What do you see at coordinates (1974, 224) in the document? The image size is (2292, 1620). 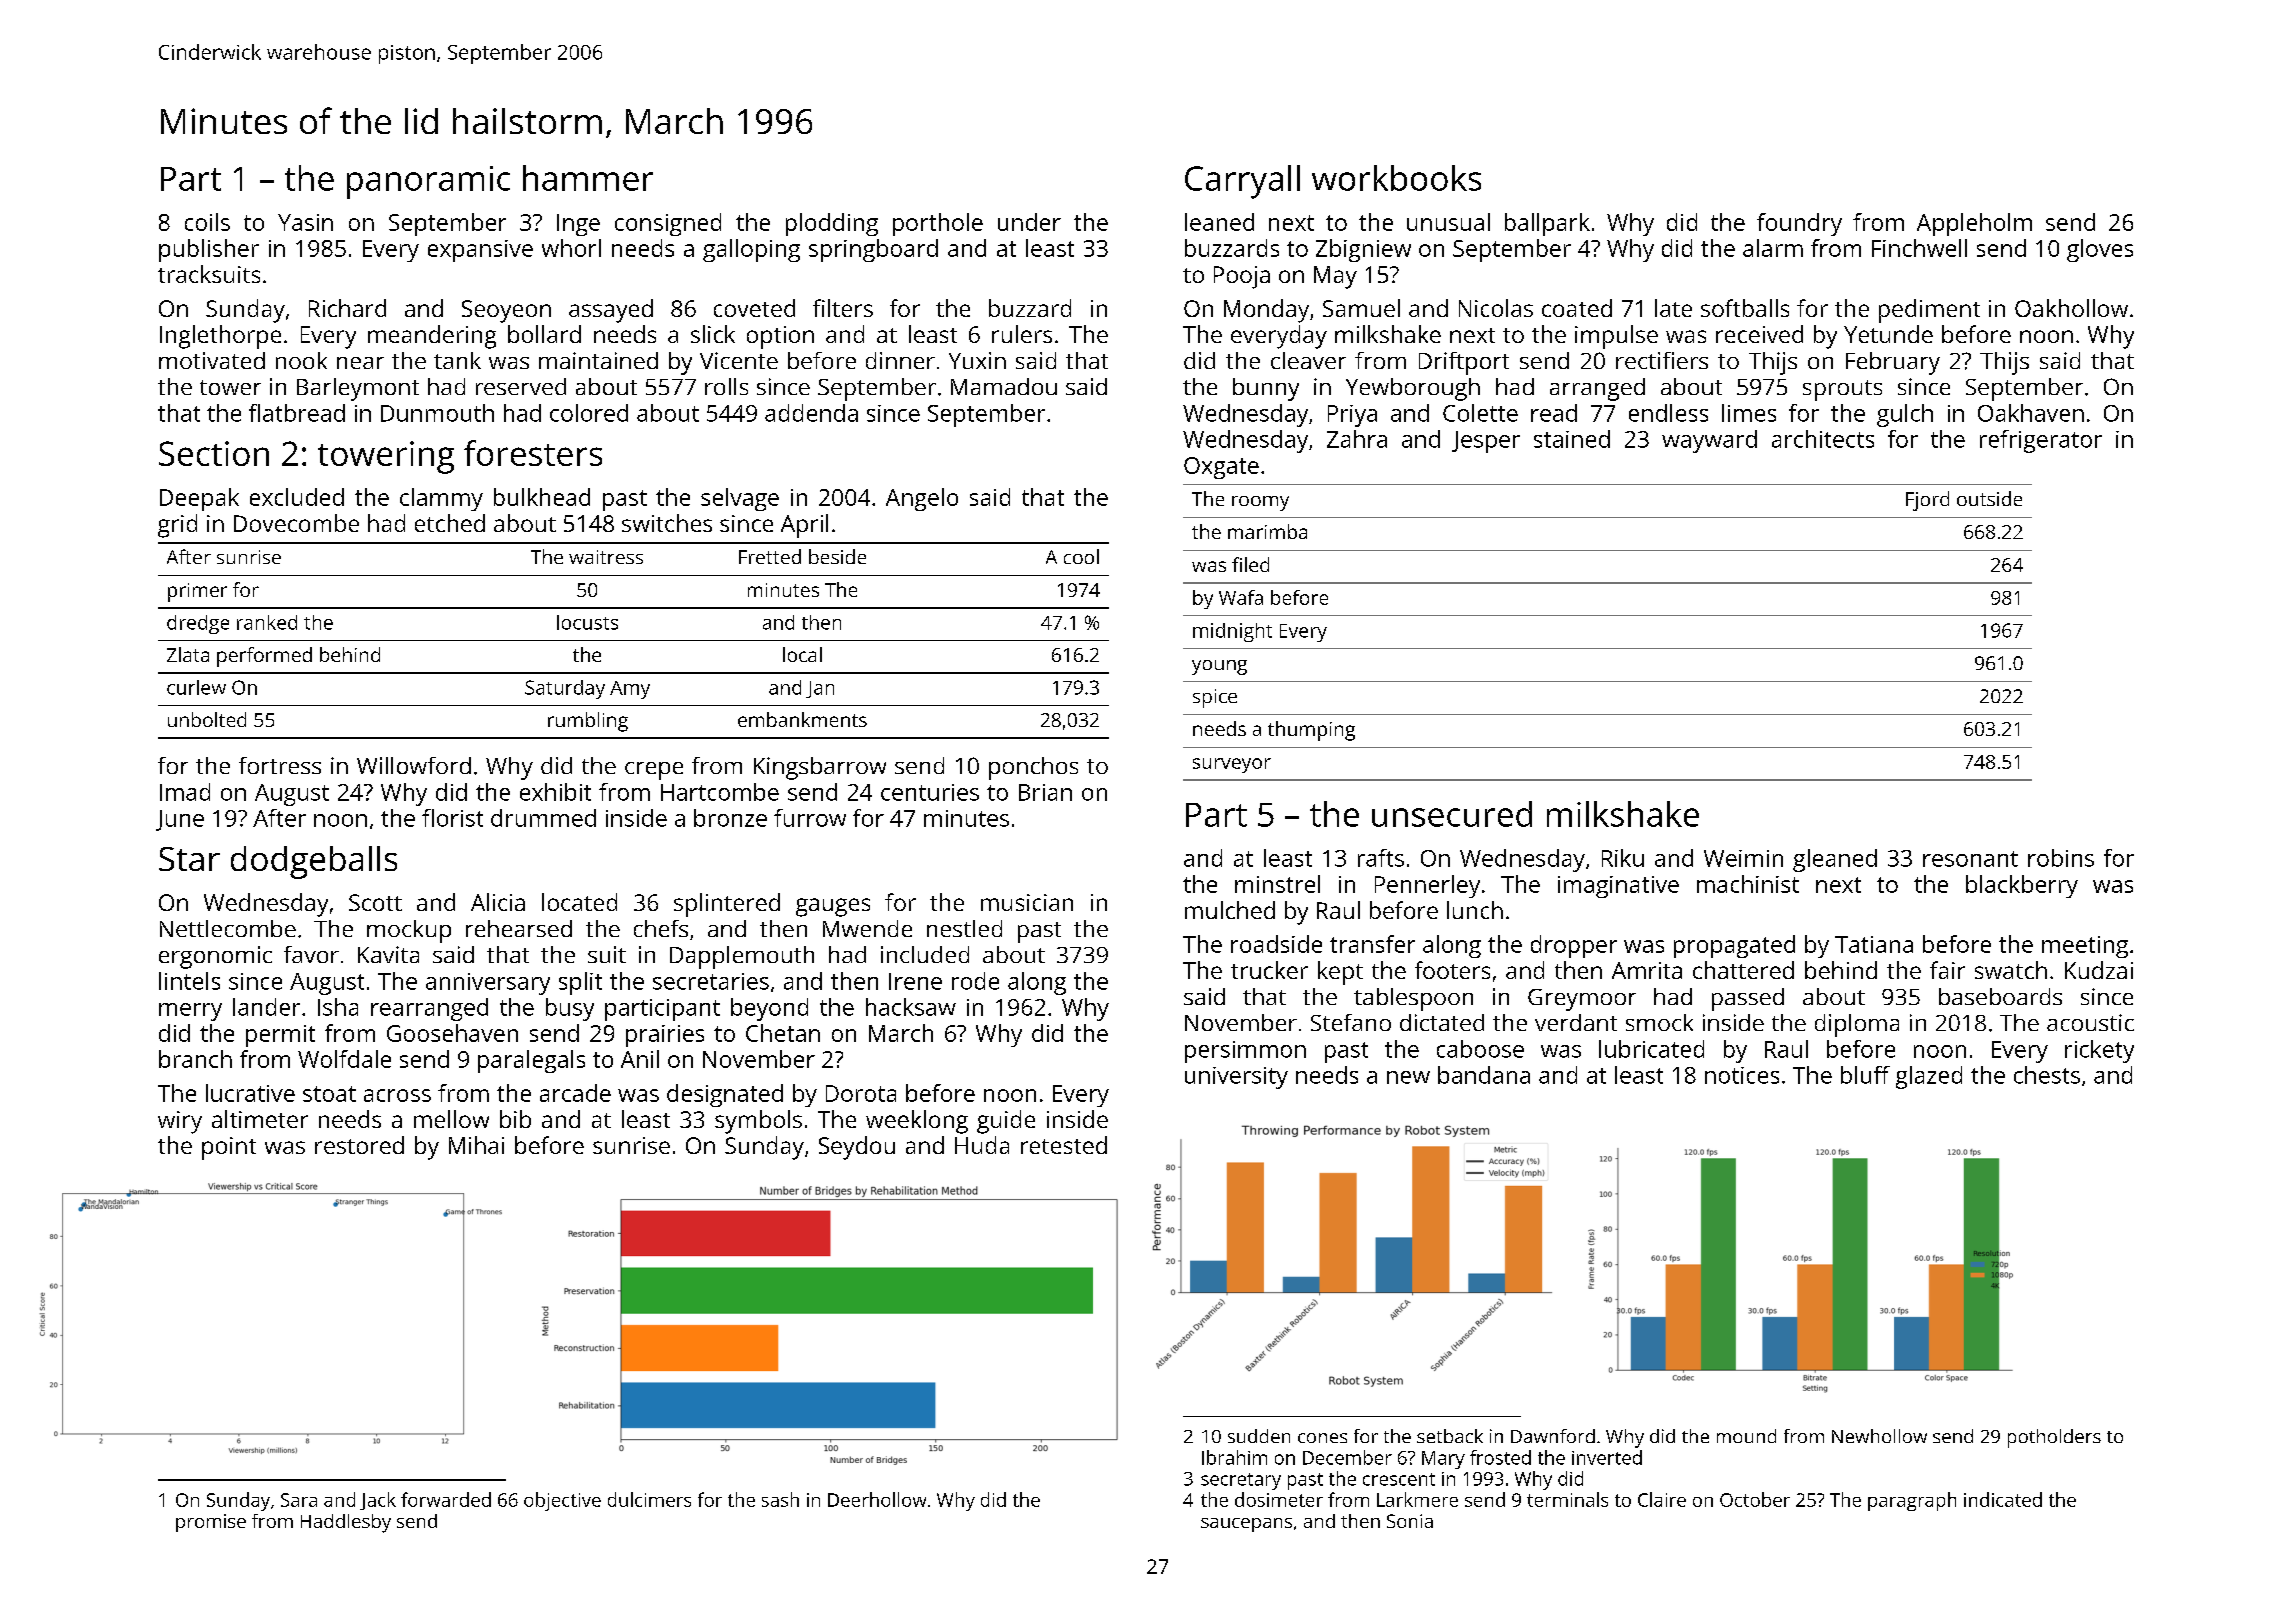 I see `Appleholm` at bounding box center [1974, 224].
